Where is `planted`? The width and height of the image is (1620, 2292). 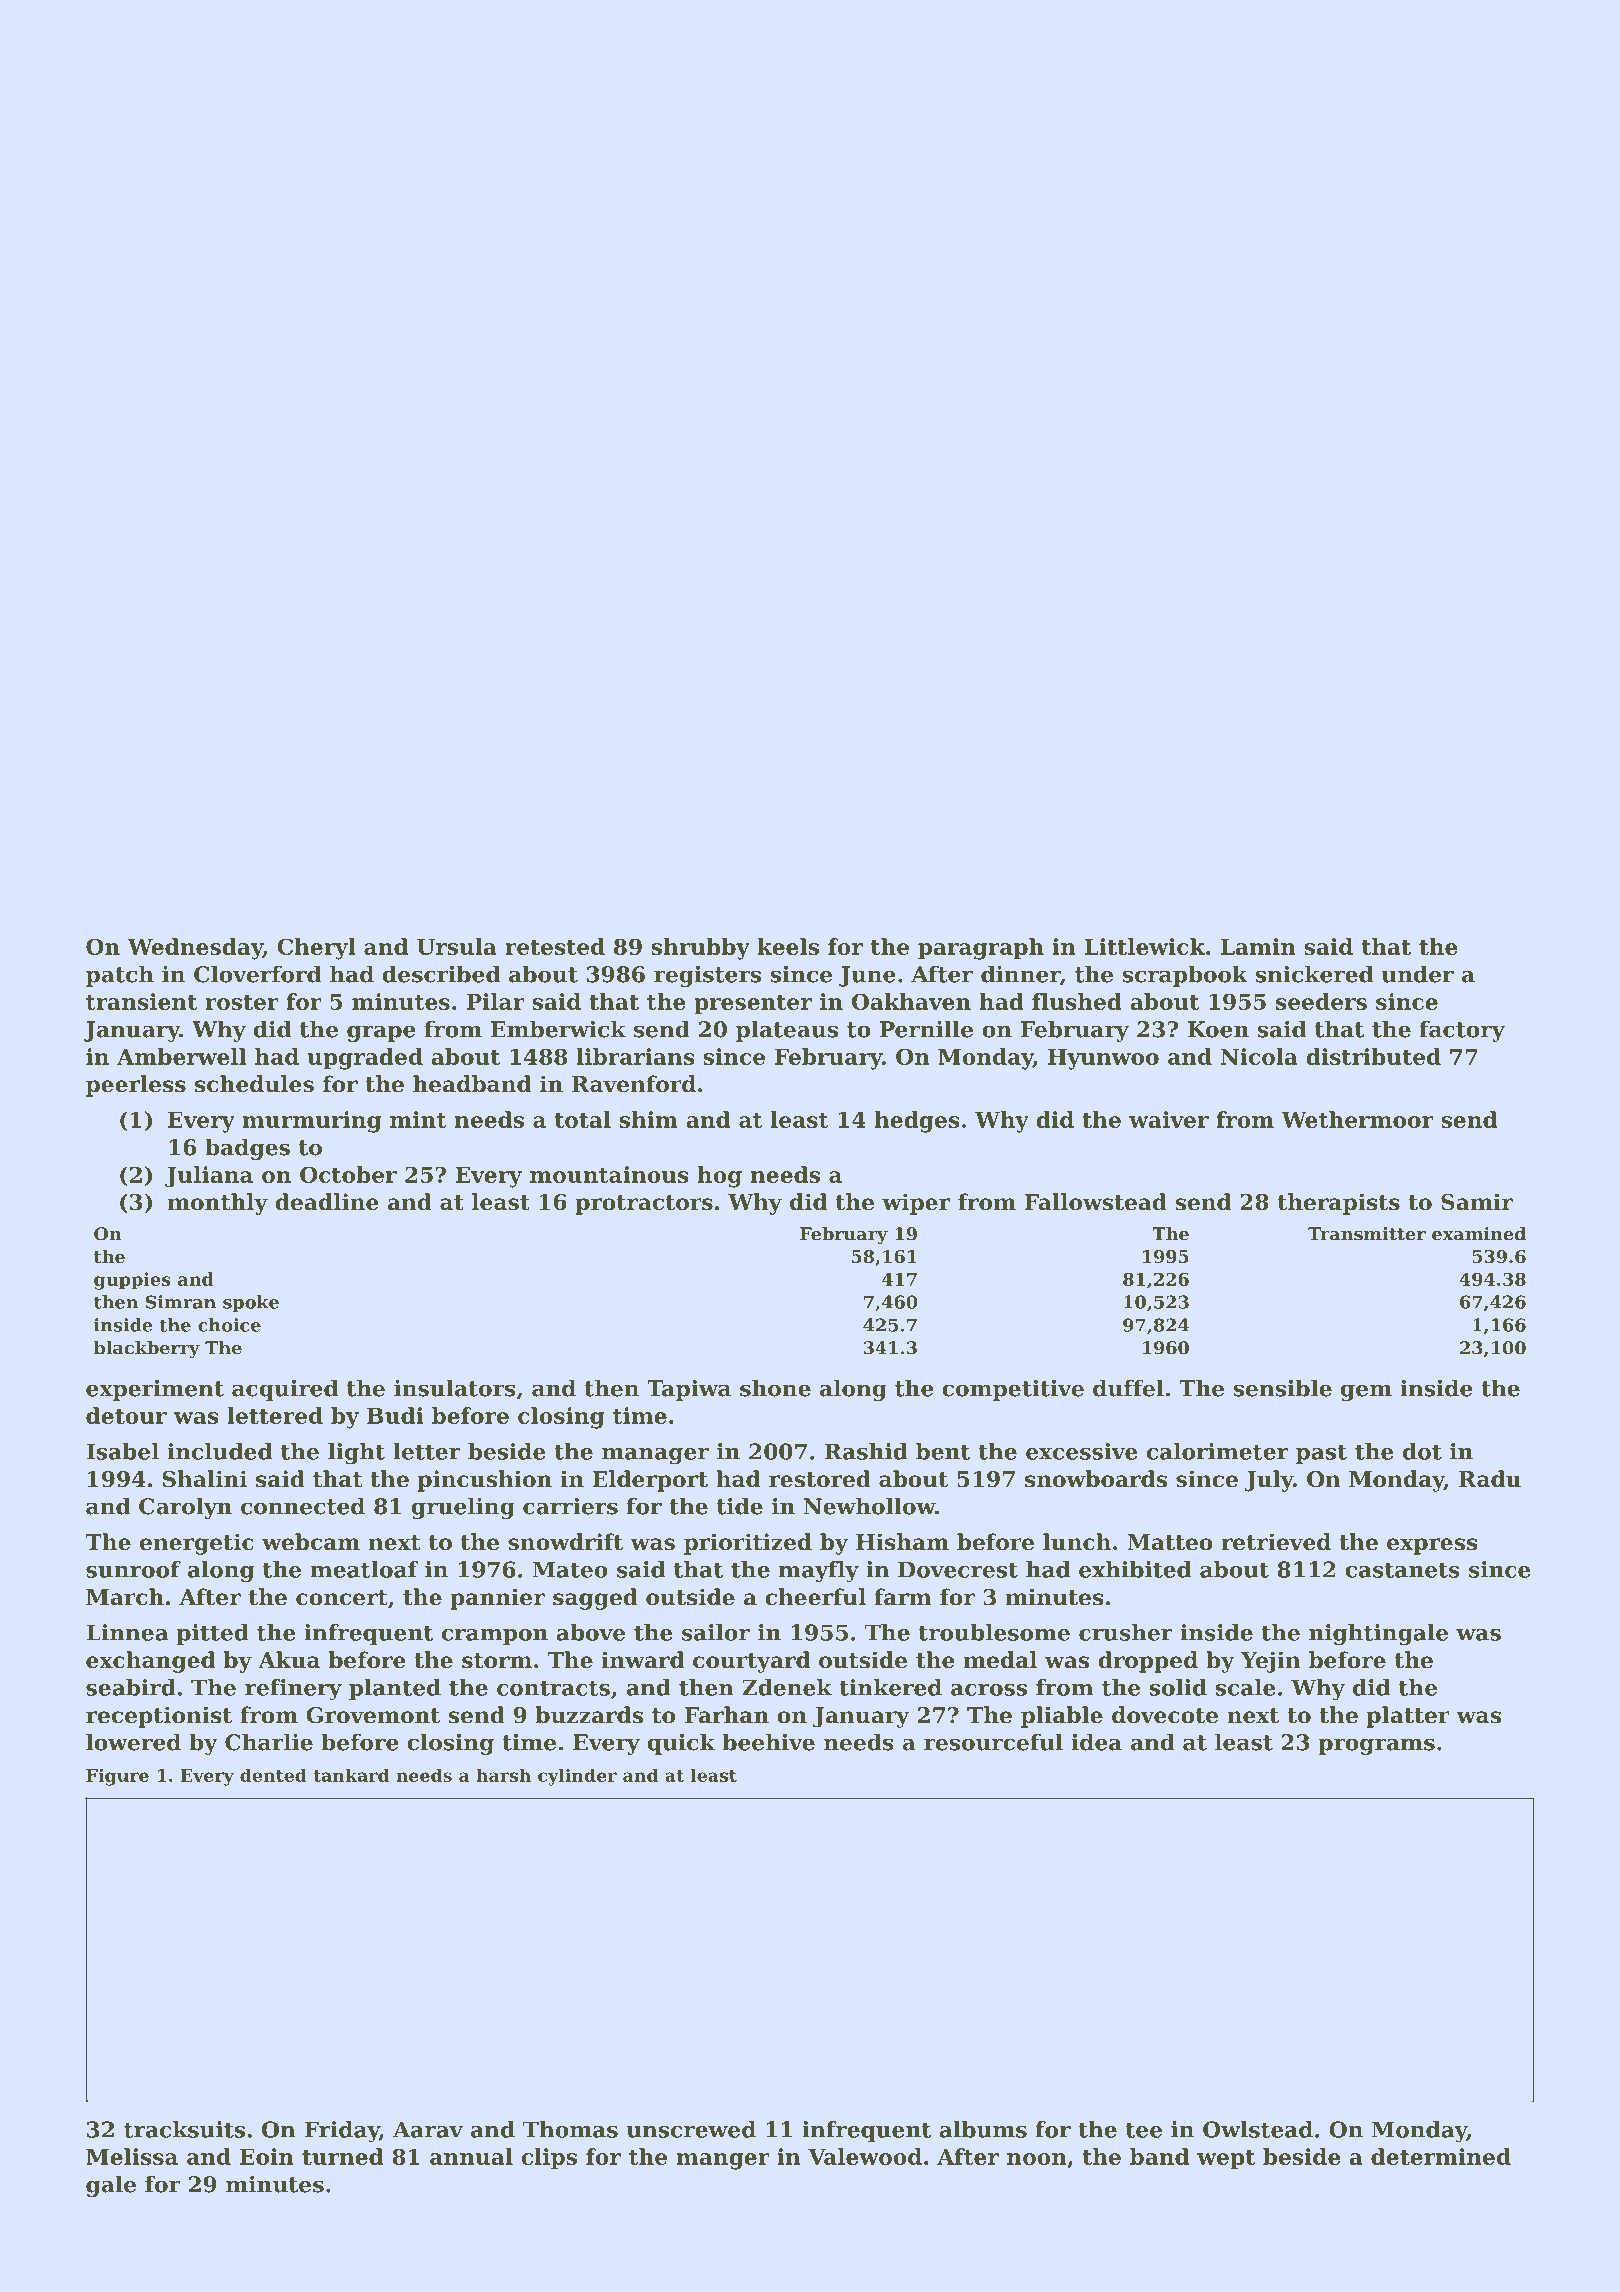 planted is located at coordinates (395, 1689).
